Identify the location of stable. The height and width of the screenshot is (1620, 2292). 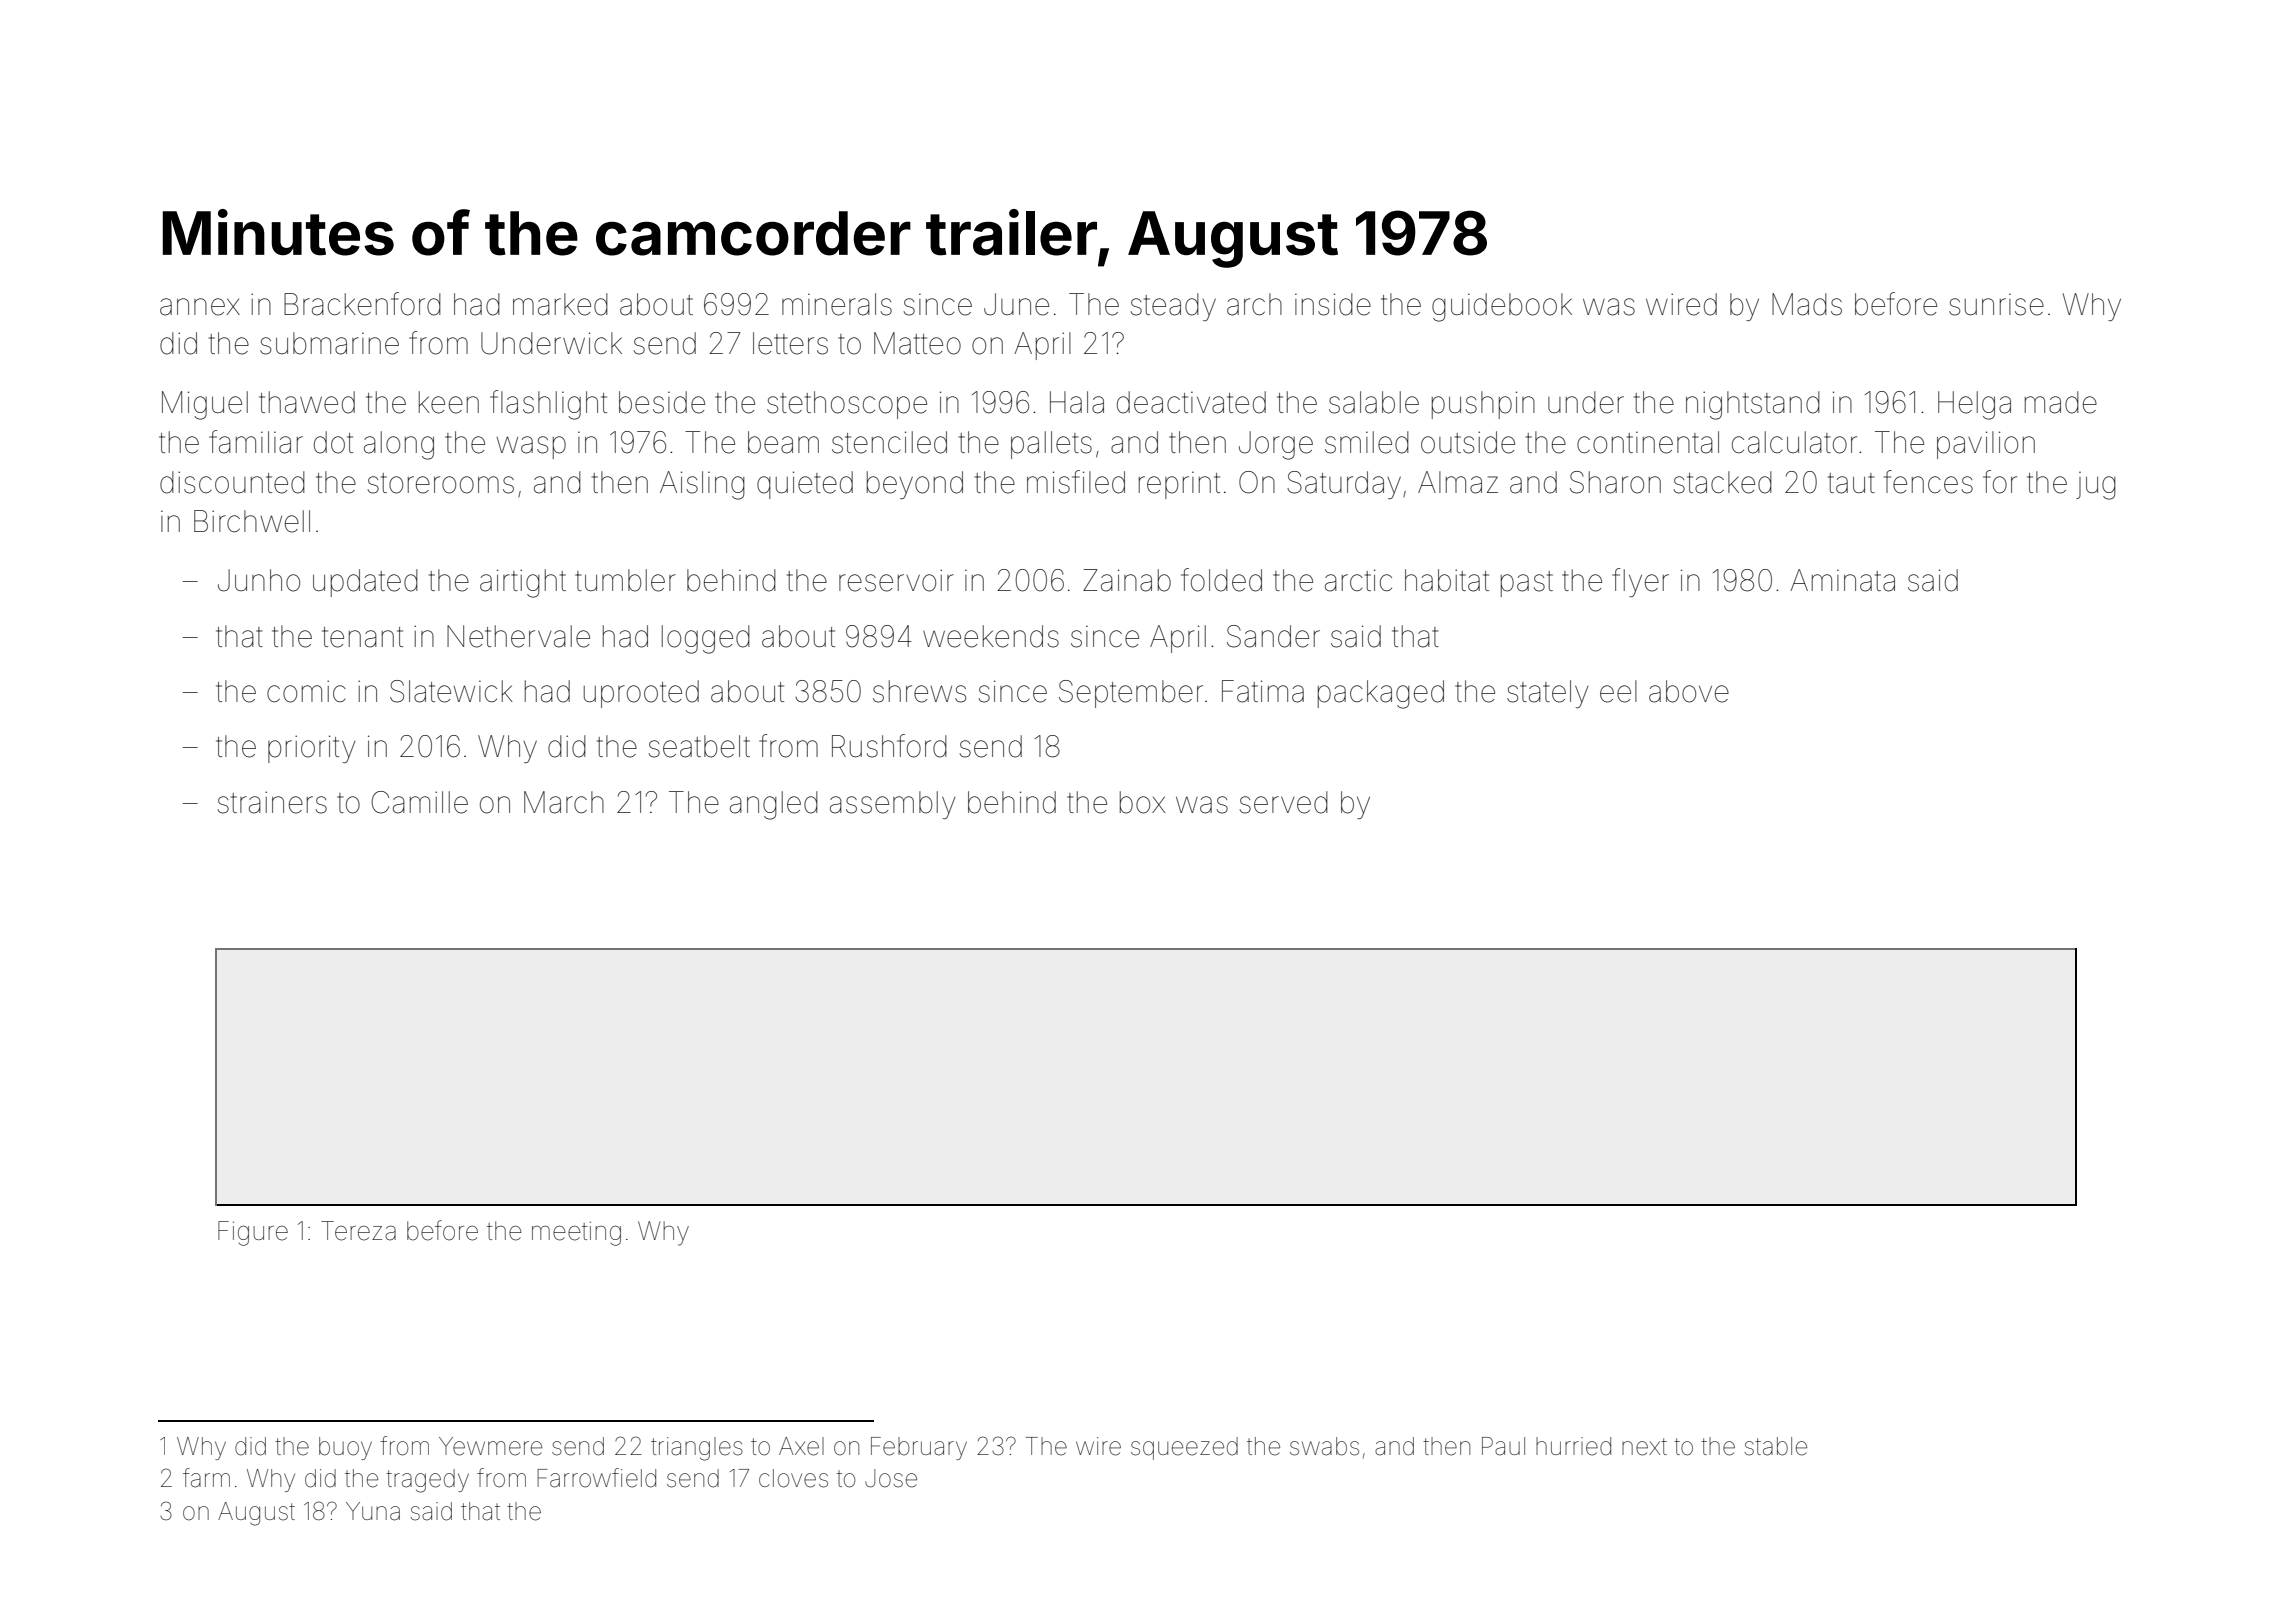
(1776, 1446).
